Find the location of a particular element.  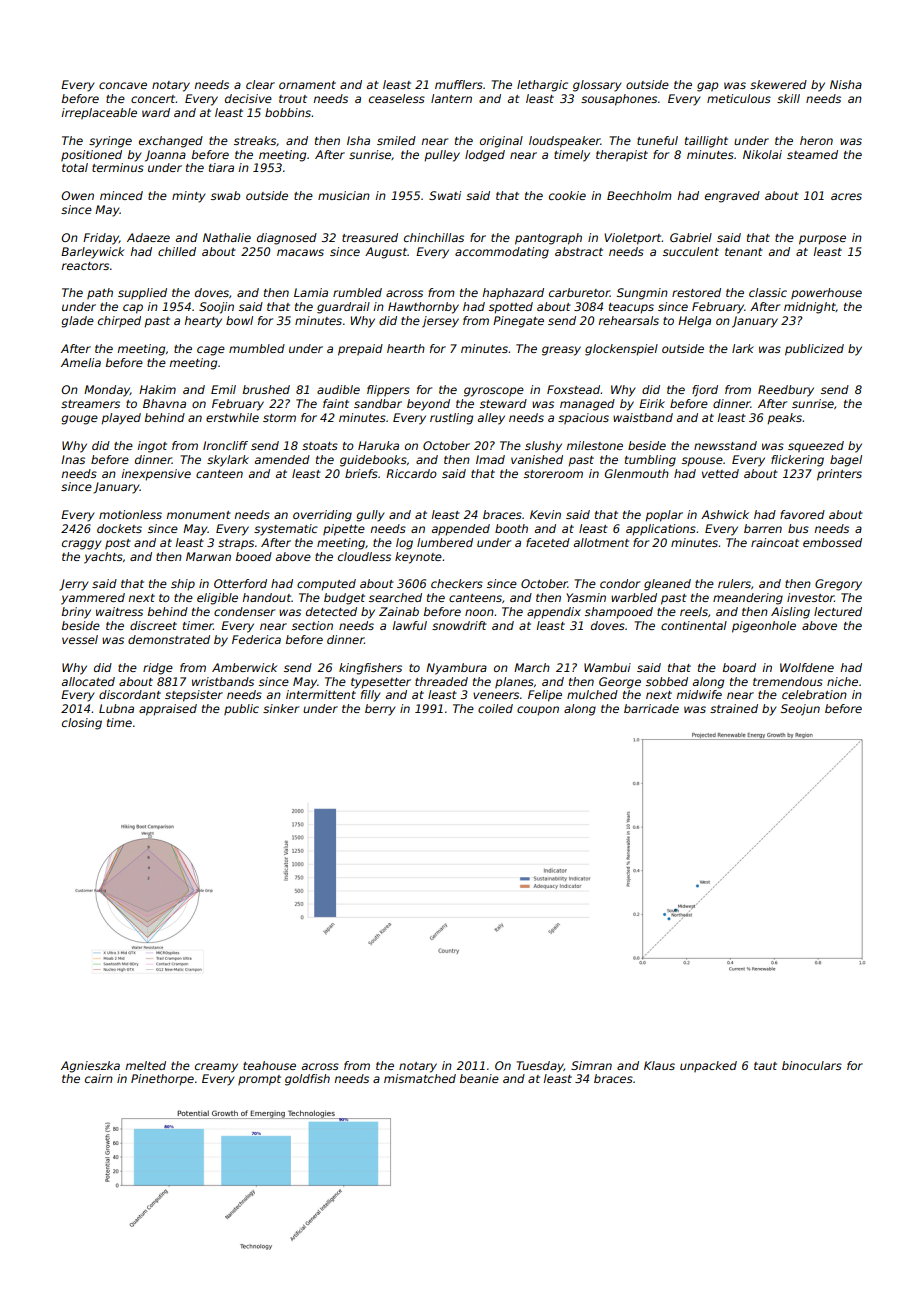

acres is located at coordinates (846, 196).
